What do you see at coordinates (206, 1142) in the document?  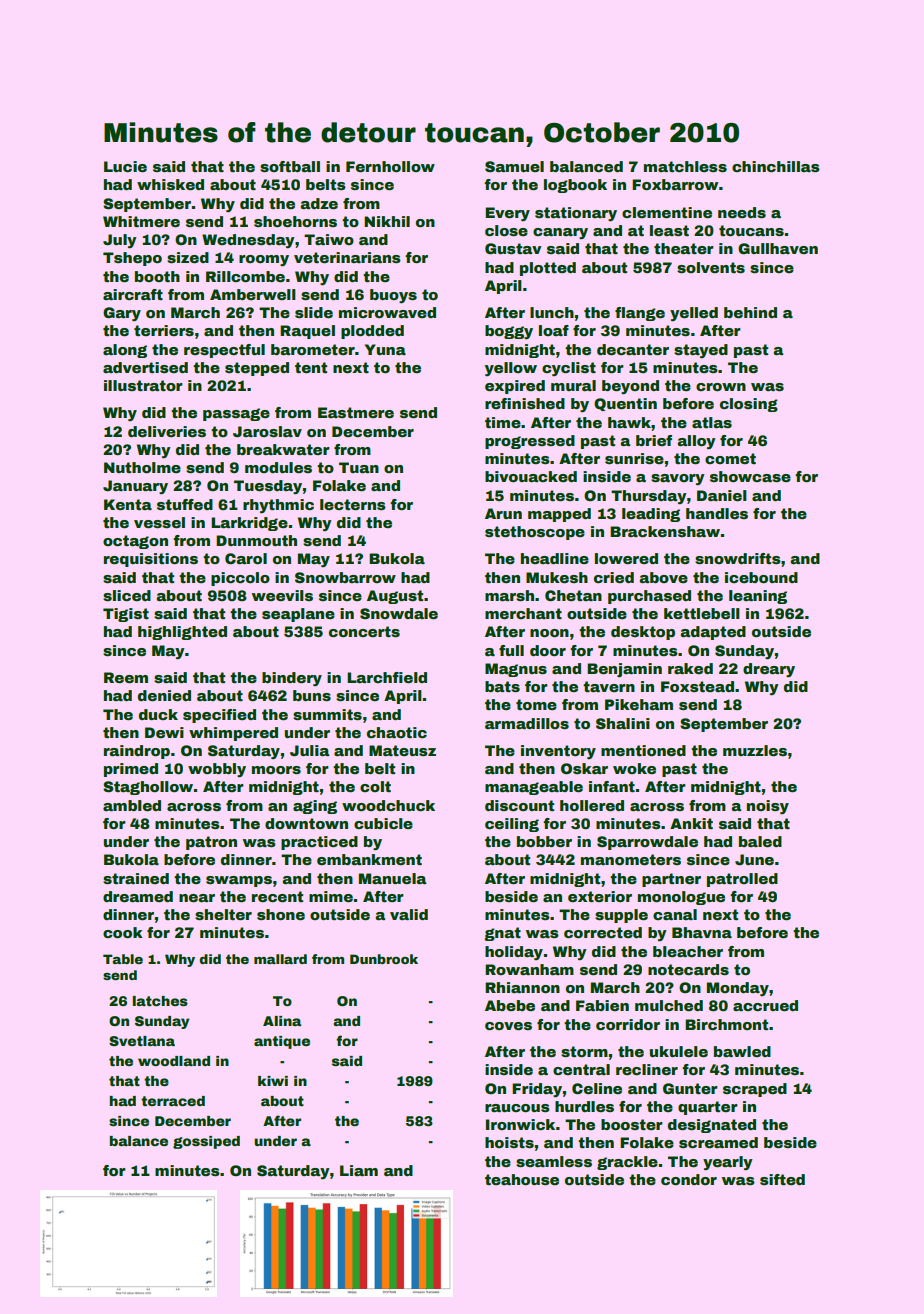 I see `gossiped` at bounding box center [206, 1142].
